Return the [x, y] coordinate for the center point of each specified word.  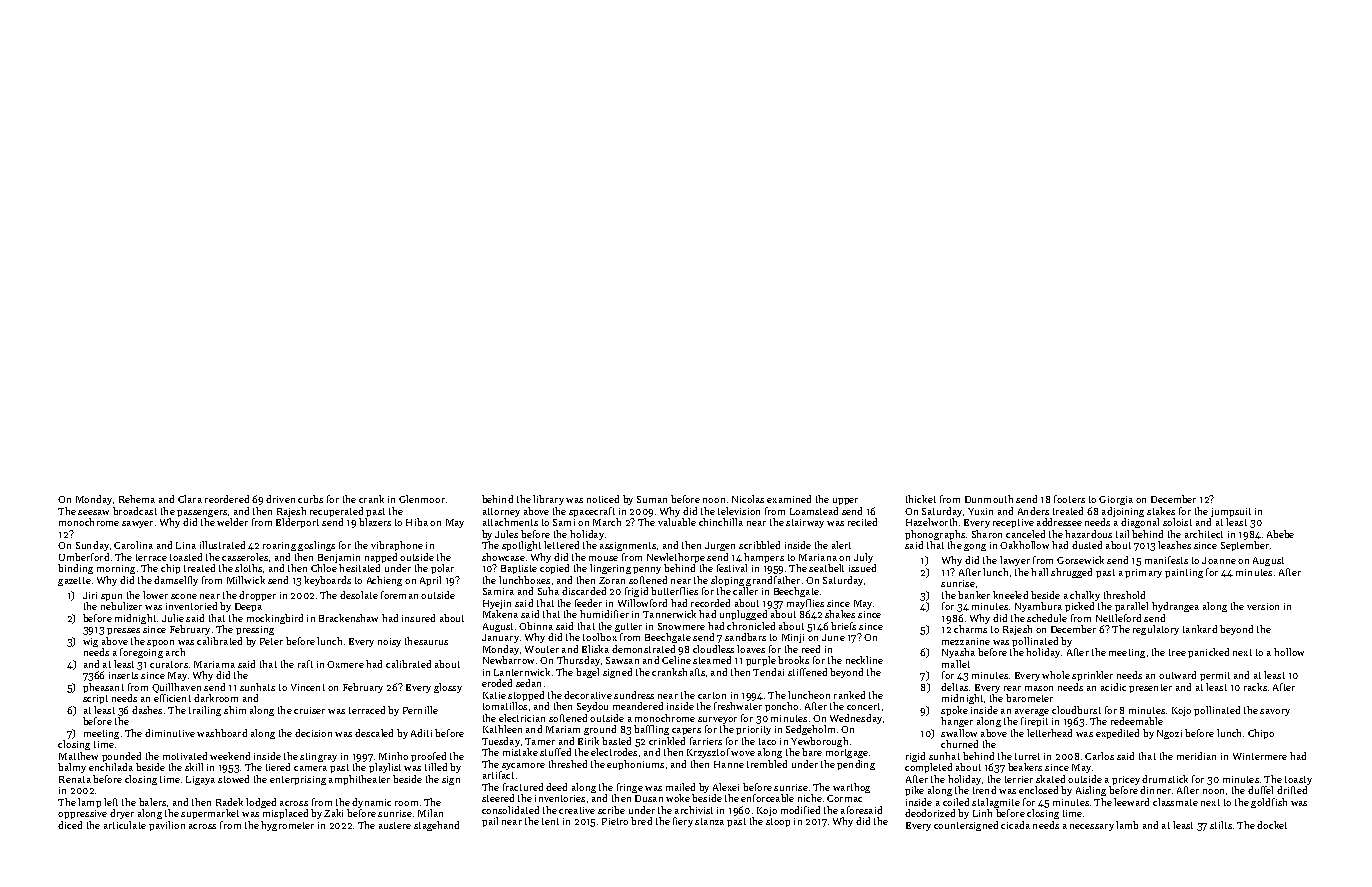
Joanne [1219, 560]
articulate [125, 825]
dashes [147, 710]
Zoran [612, 580]
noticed [603, 499]
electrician [522, 718]
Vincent [308, 687]
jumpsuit [1231, 512]
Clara [190, 499]
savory [1275, 712]
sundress [634, 695]
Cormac [844, 798]
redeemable [1137, 721]
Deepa [248, 607]
